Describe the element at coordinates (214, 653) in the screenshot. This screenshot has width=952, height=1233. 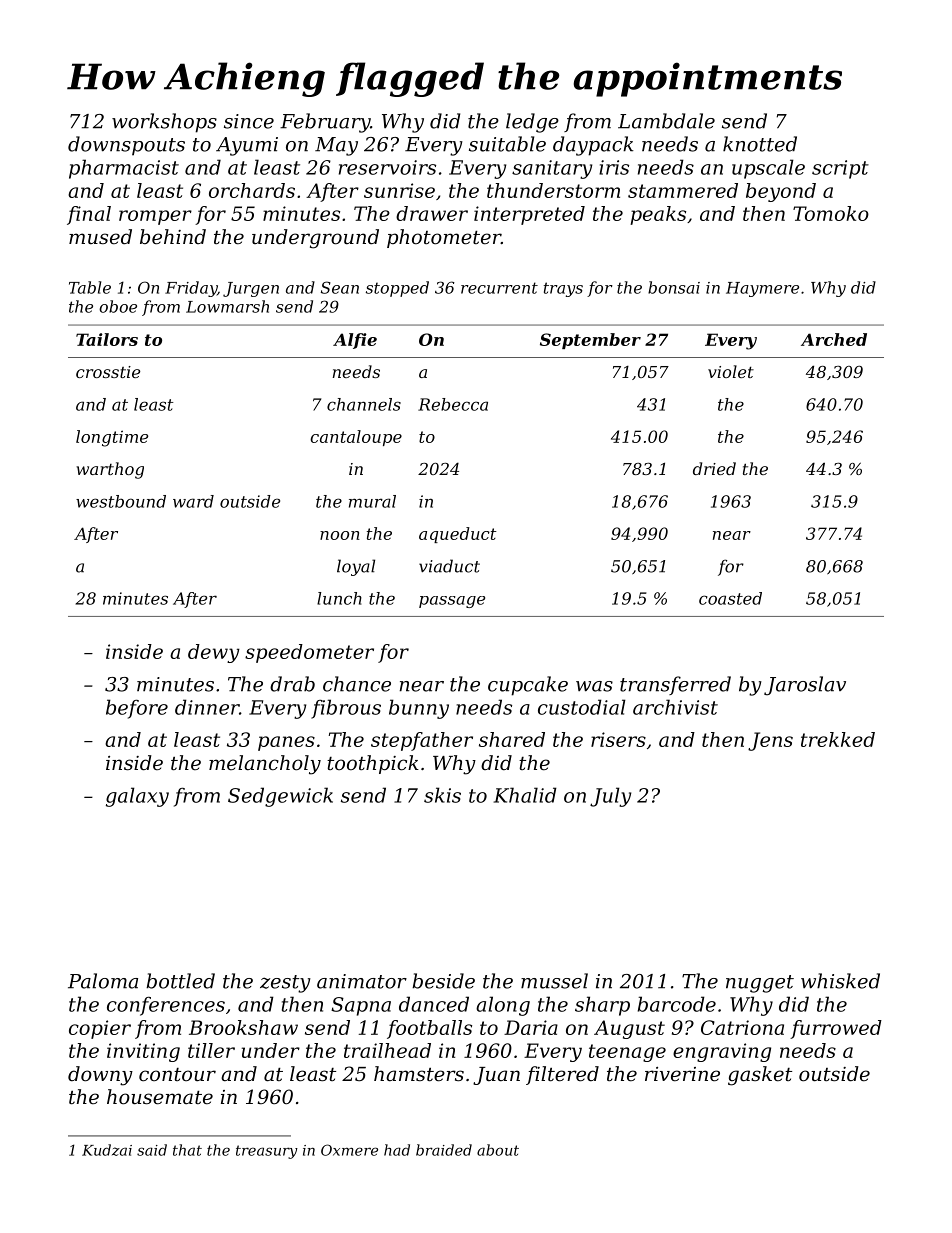
I see `dewy` at that location.
